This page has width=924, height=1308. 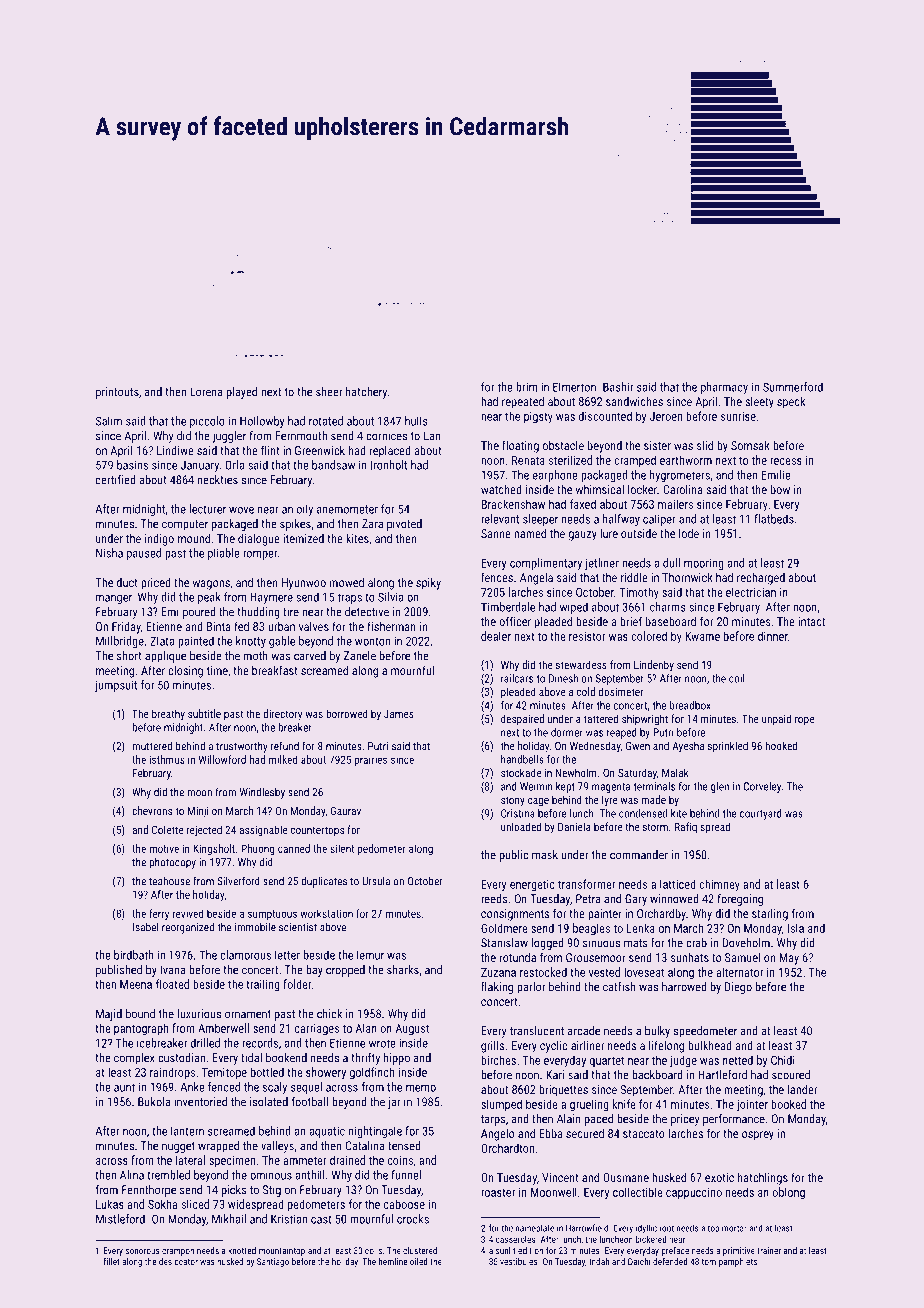 I want to click on dinner, so click(x=773, y=636).
